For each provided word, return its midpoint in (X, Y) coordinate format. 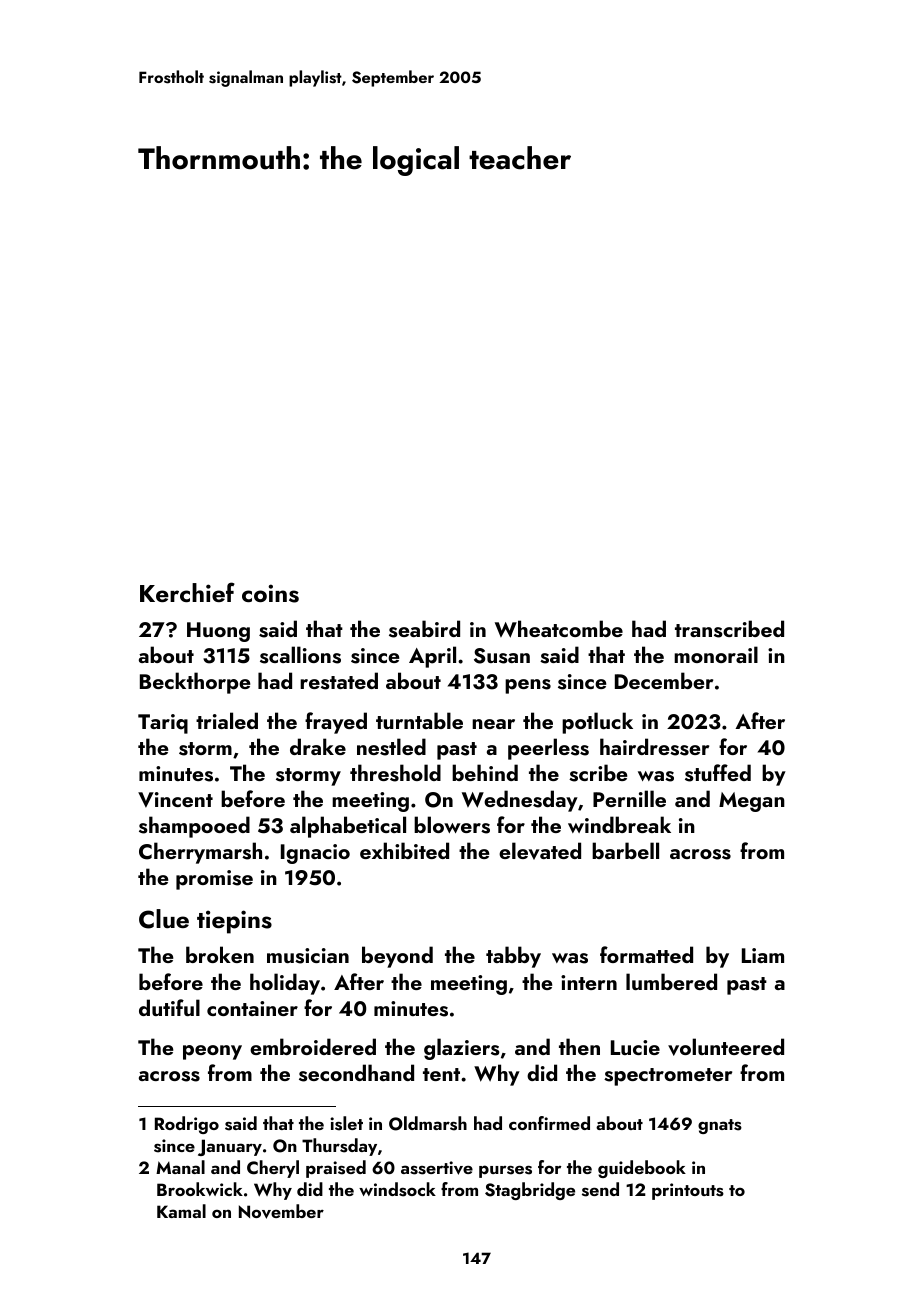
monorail (716, 654)
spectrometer (668, 1077)
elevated (540, 851)
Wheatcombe (559, 629)
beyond (397, 957)
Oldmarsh (428, 1123)
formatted (646, 954)
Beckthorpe (195, 683)
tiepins (234, 922)
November (281, 1211)
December (664, 680)
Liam (763, 955)
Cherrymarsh (200, 853)
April (432, 657)
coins (270, 593)
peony (212, 1052)
